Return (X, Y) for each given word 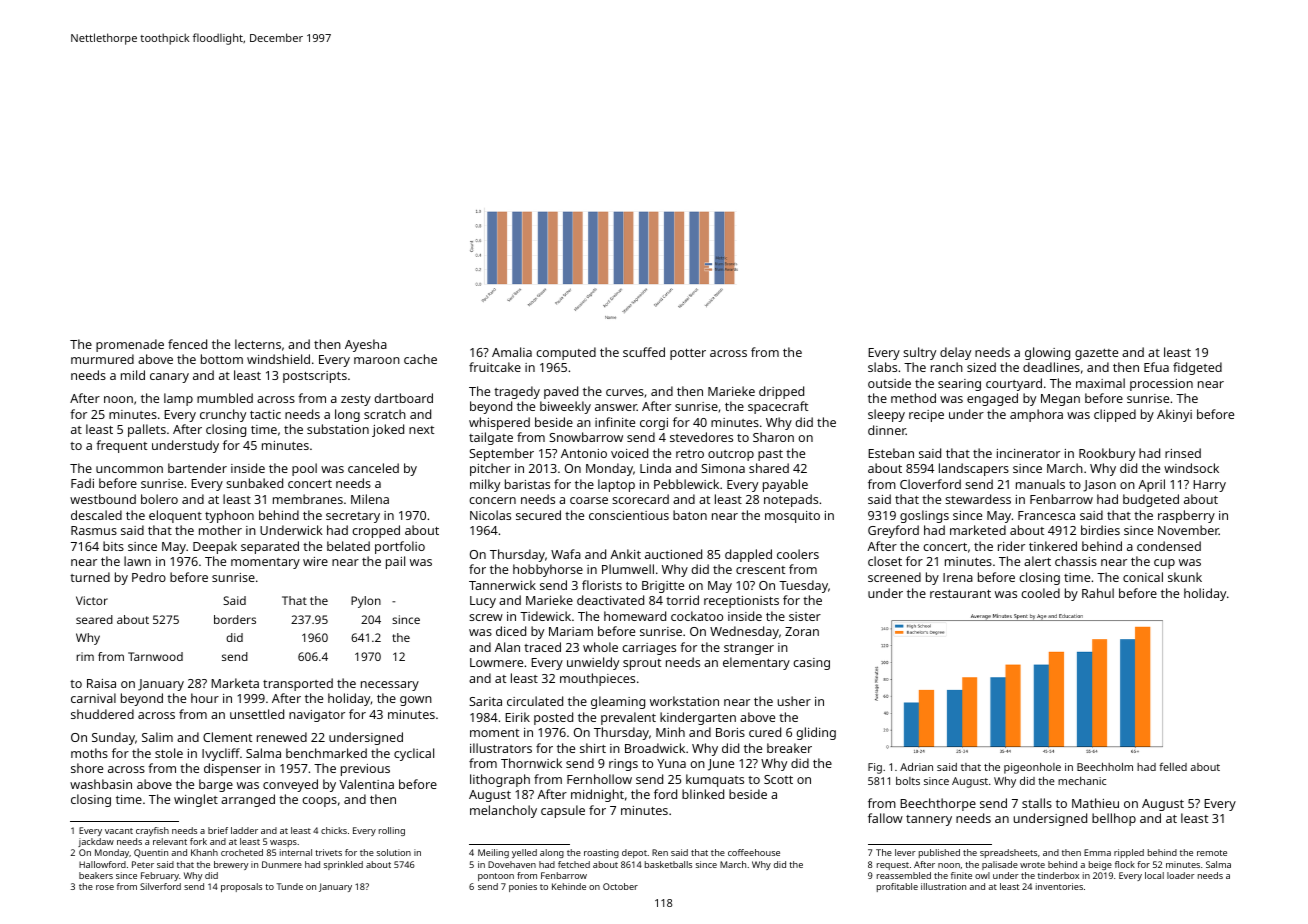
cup (1164, 564)
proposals (241, 887)
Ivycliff (221, 754)
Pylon (366, 602)
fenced (187, 344)
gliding (816, 733)
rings (623, 765)
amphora (1036, 415)
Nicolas (490, 515)
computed (566, 353)
